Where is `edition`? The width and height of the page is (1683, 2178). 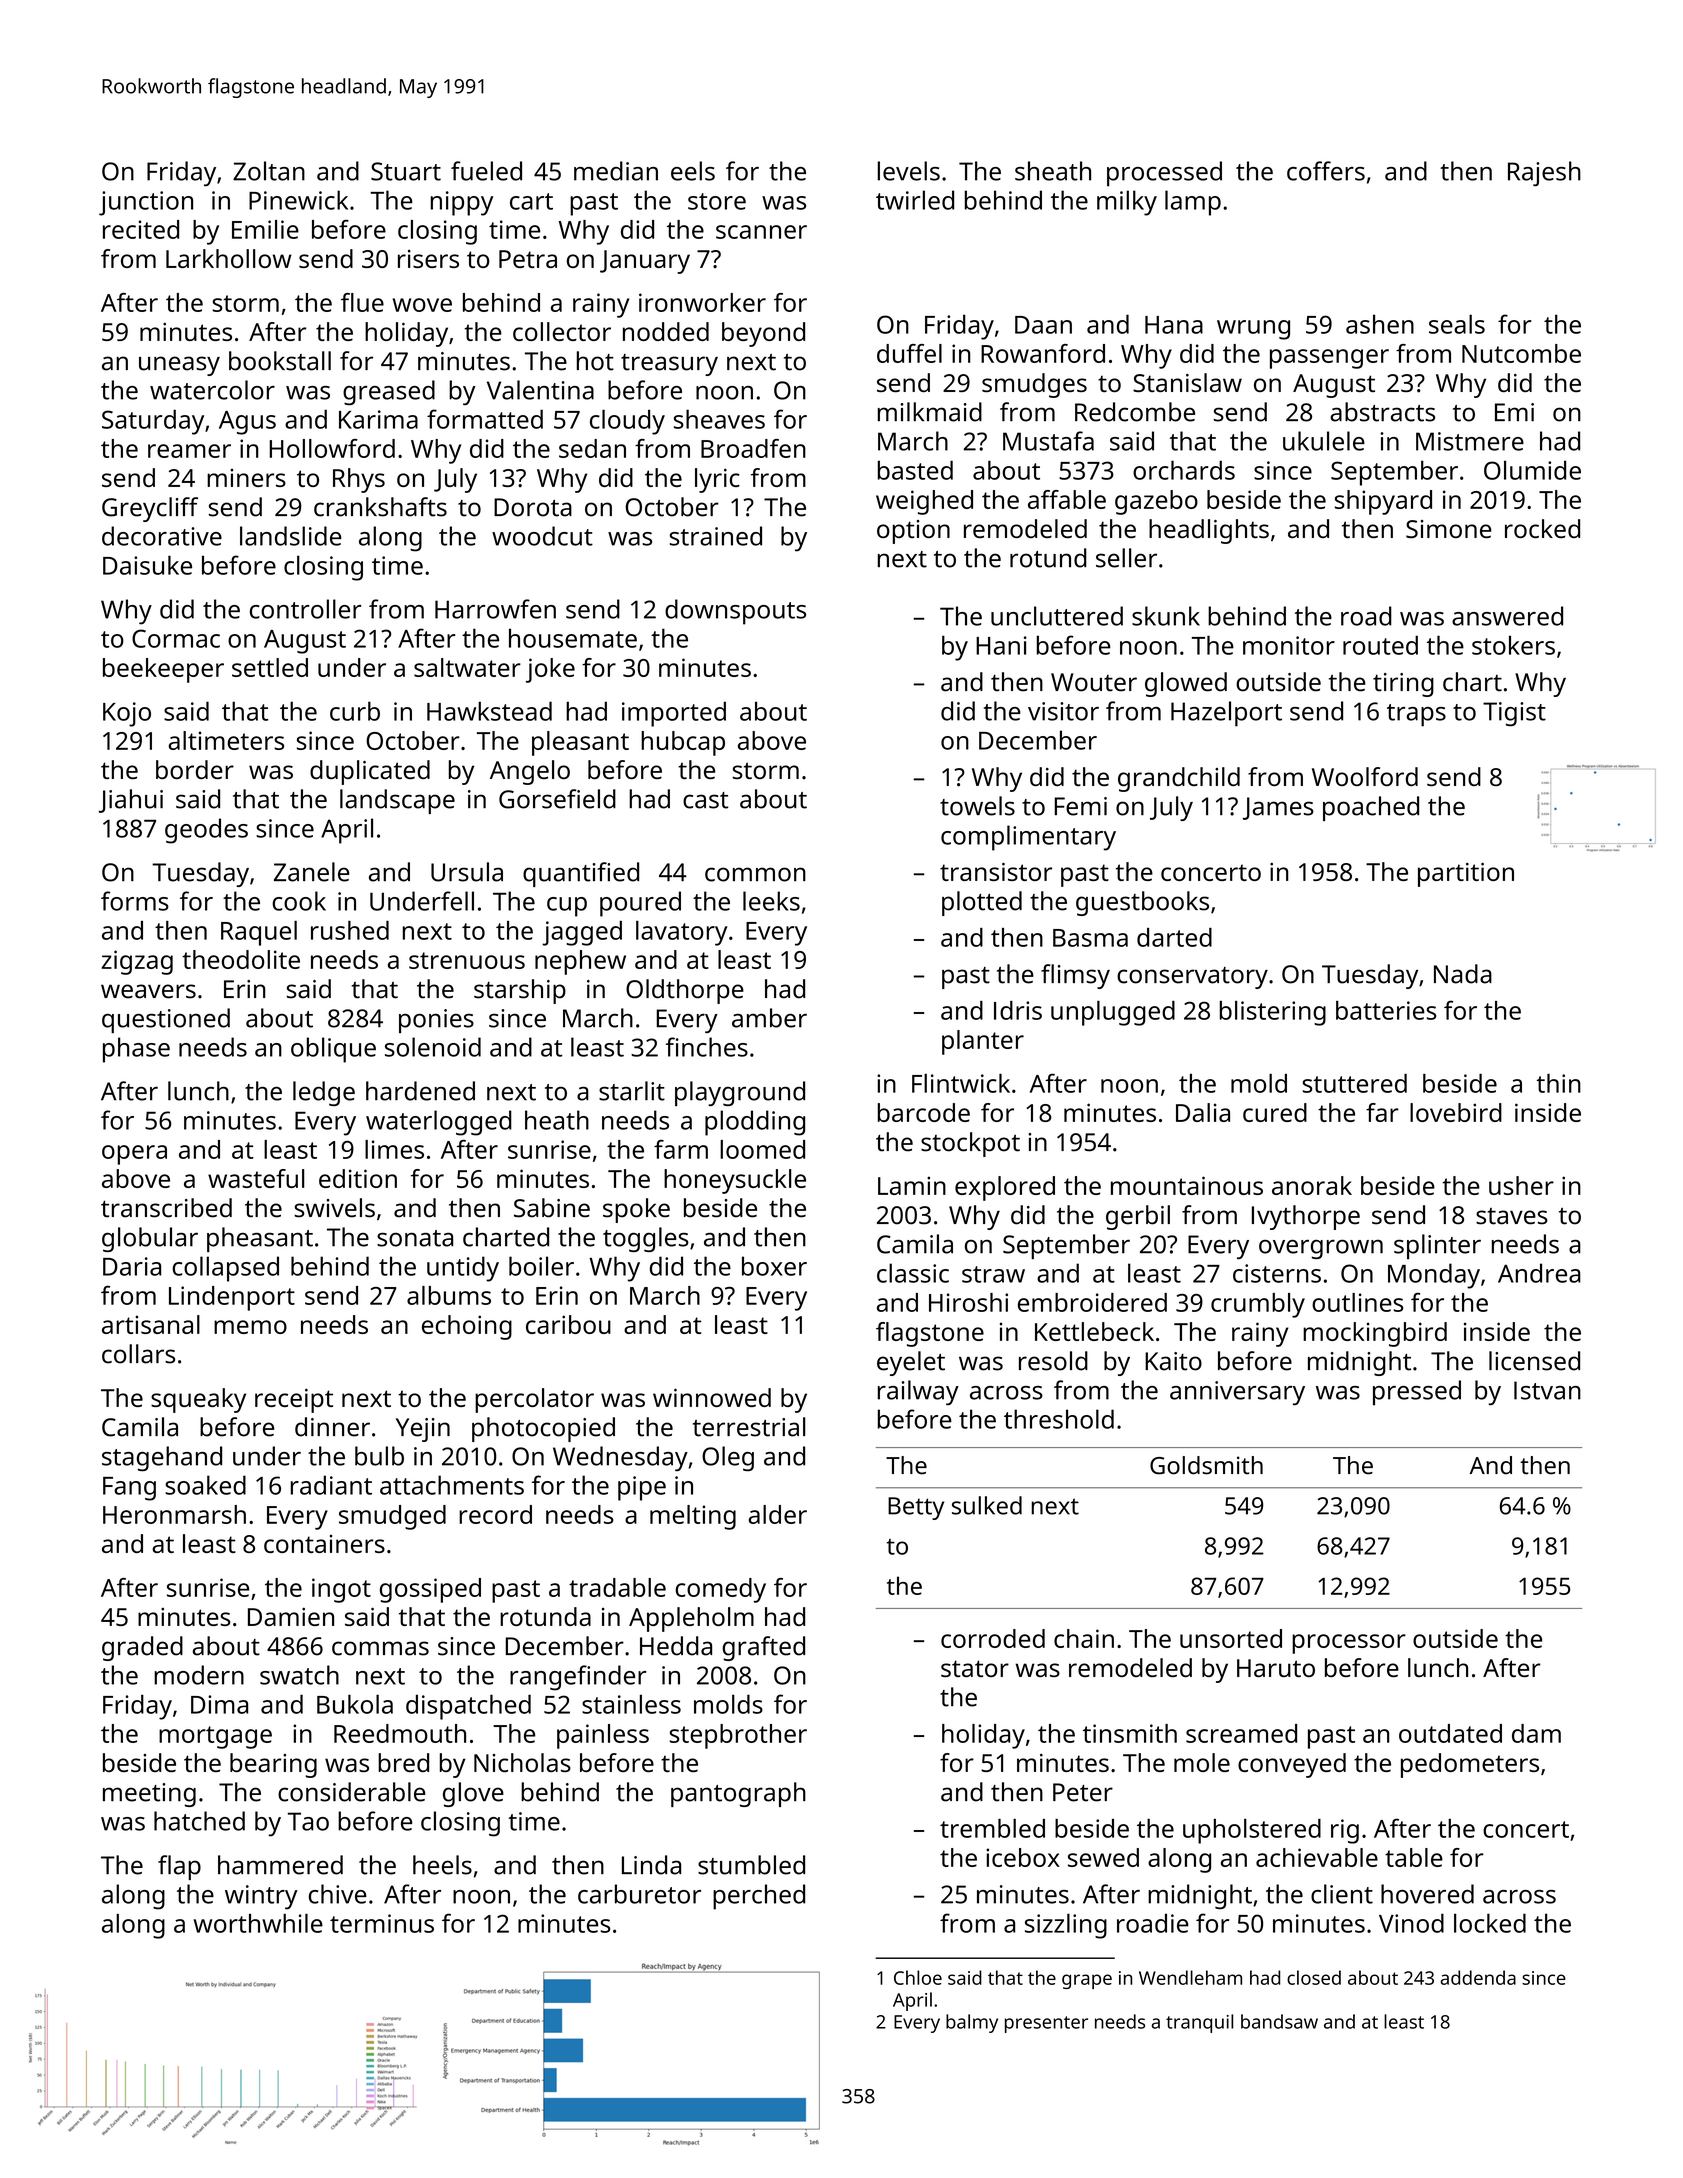
edition is located at coordinates (358, 1178).
